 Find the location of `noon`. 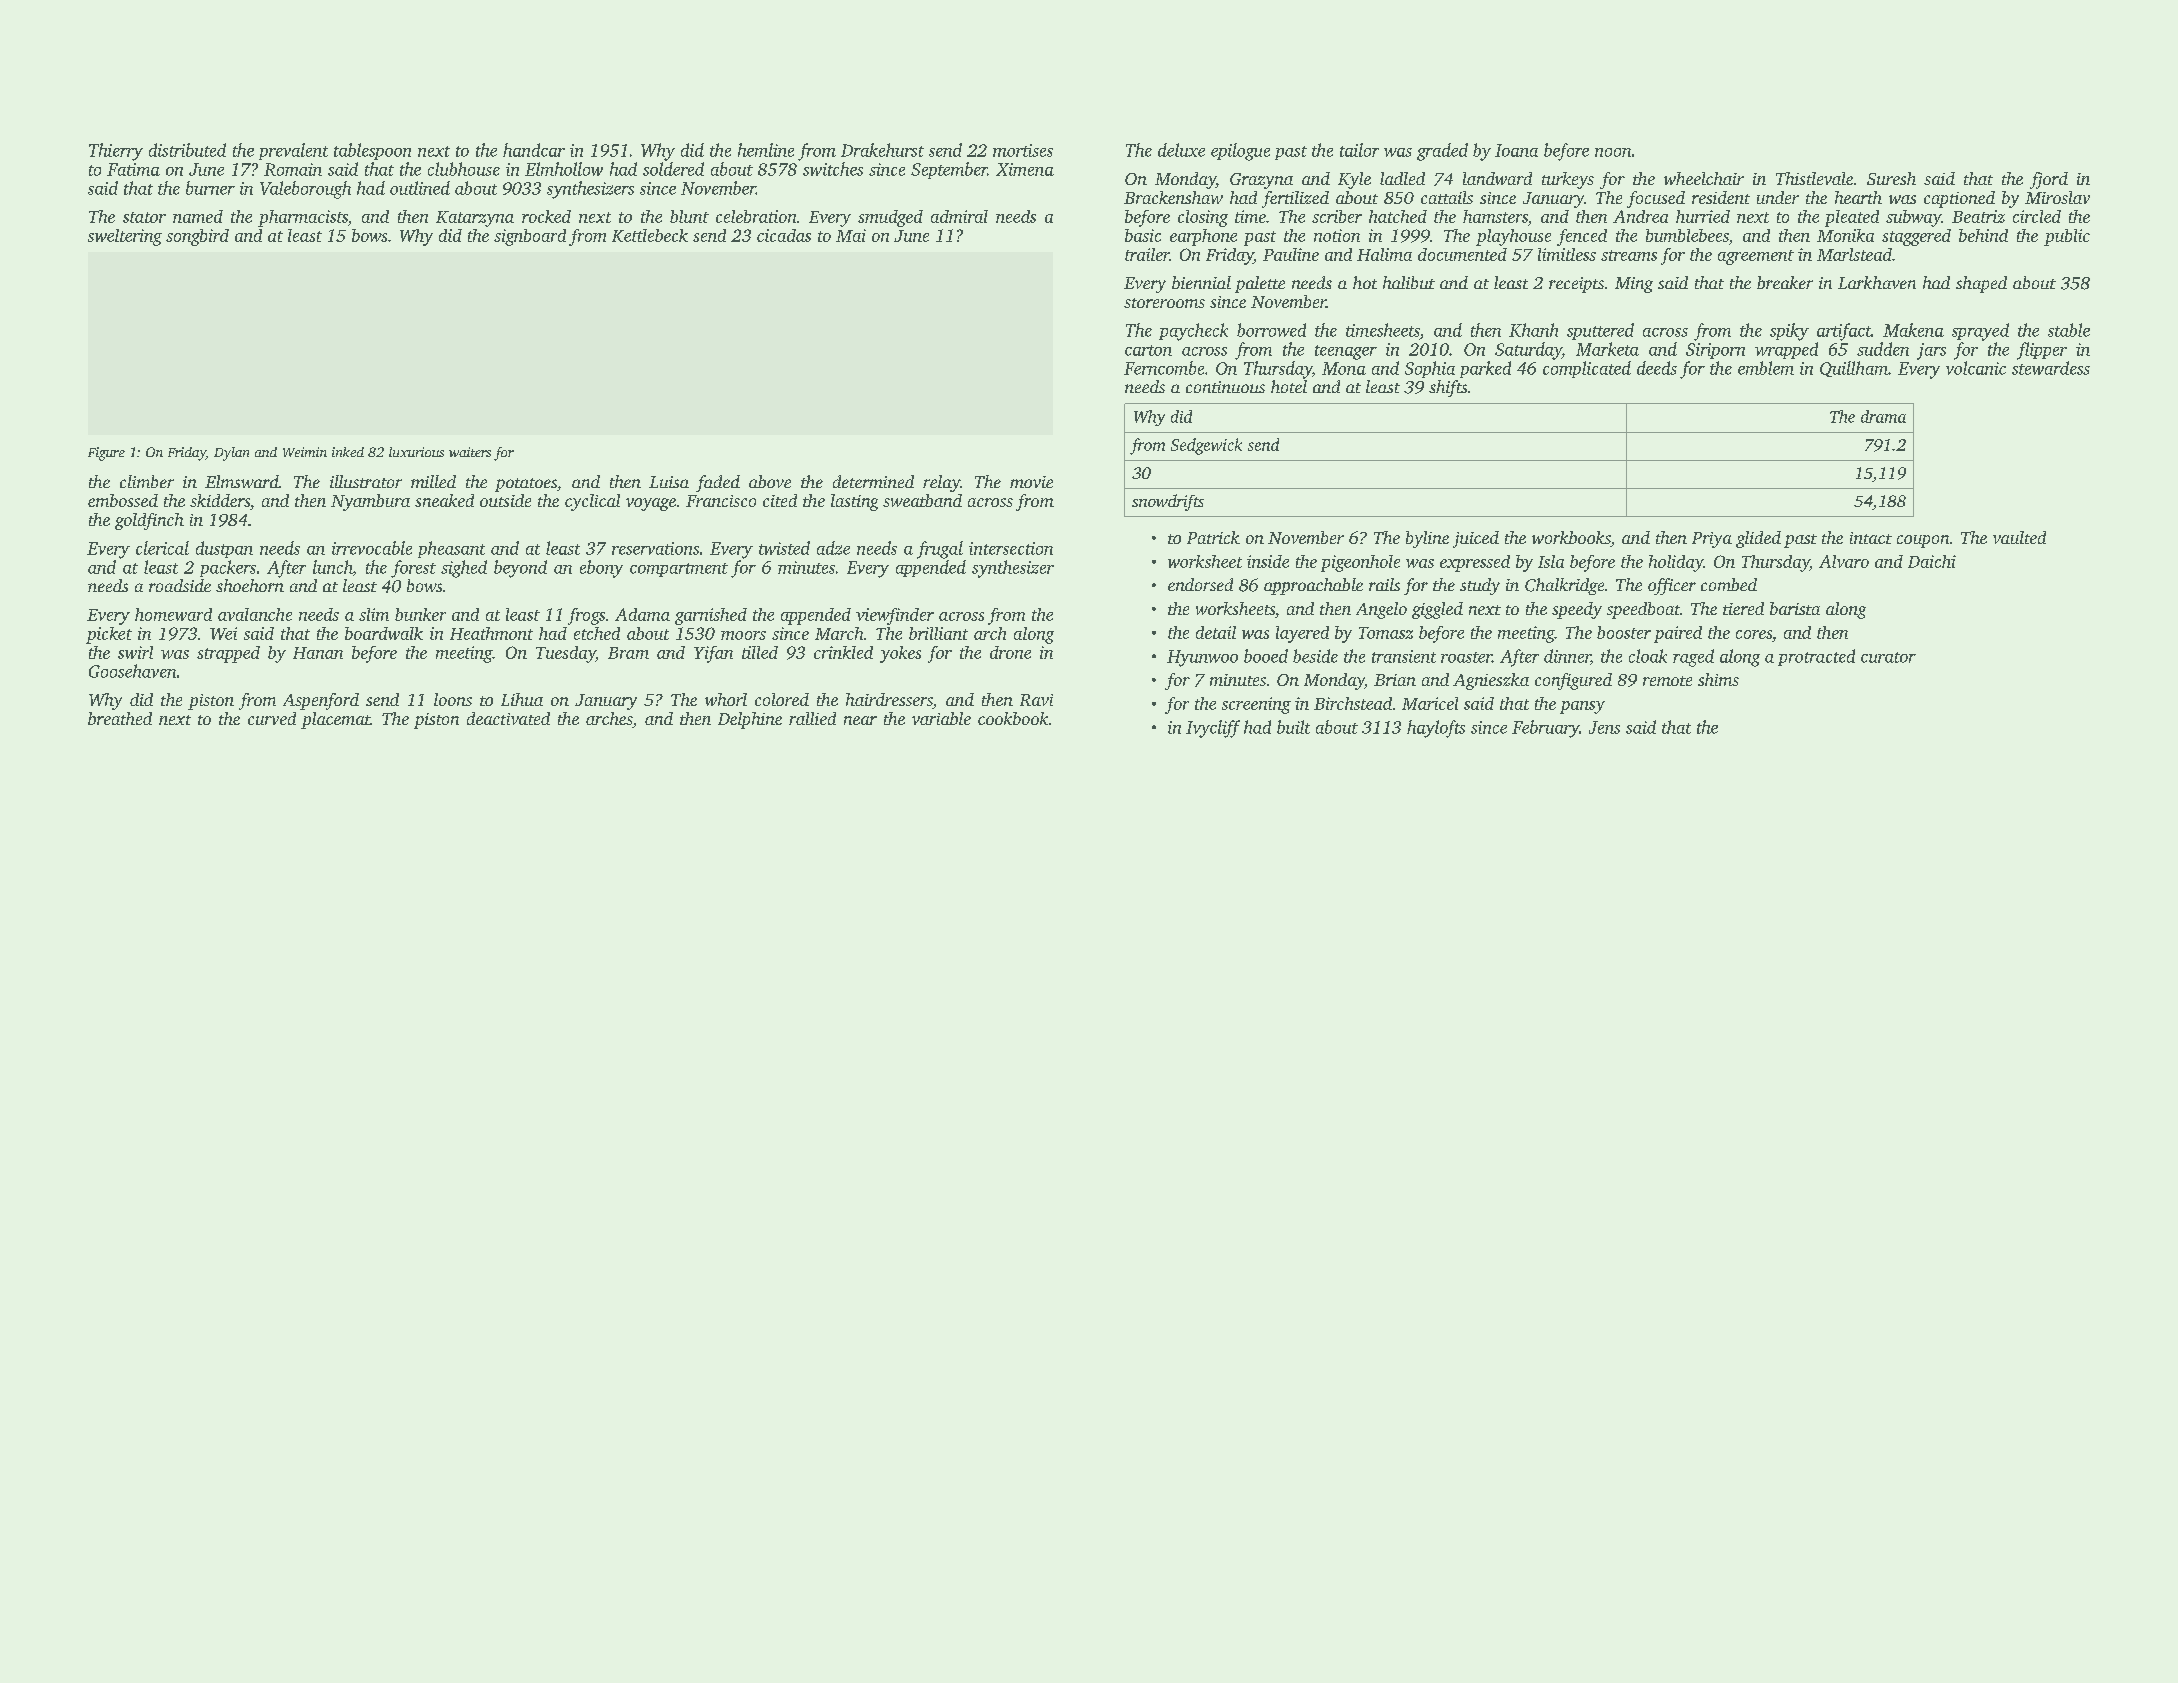

noon is located at coordinates (1613, 152).
